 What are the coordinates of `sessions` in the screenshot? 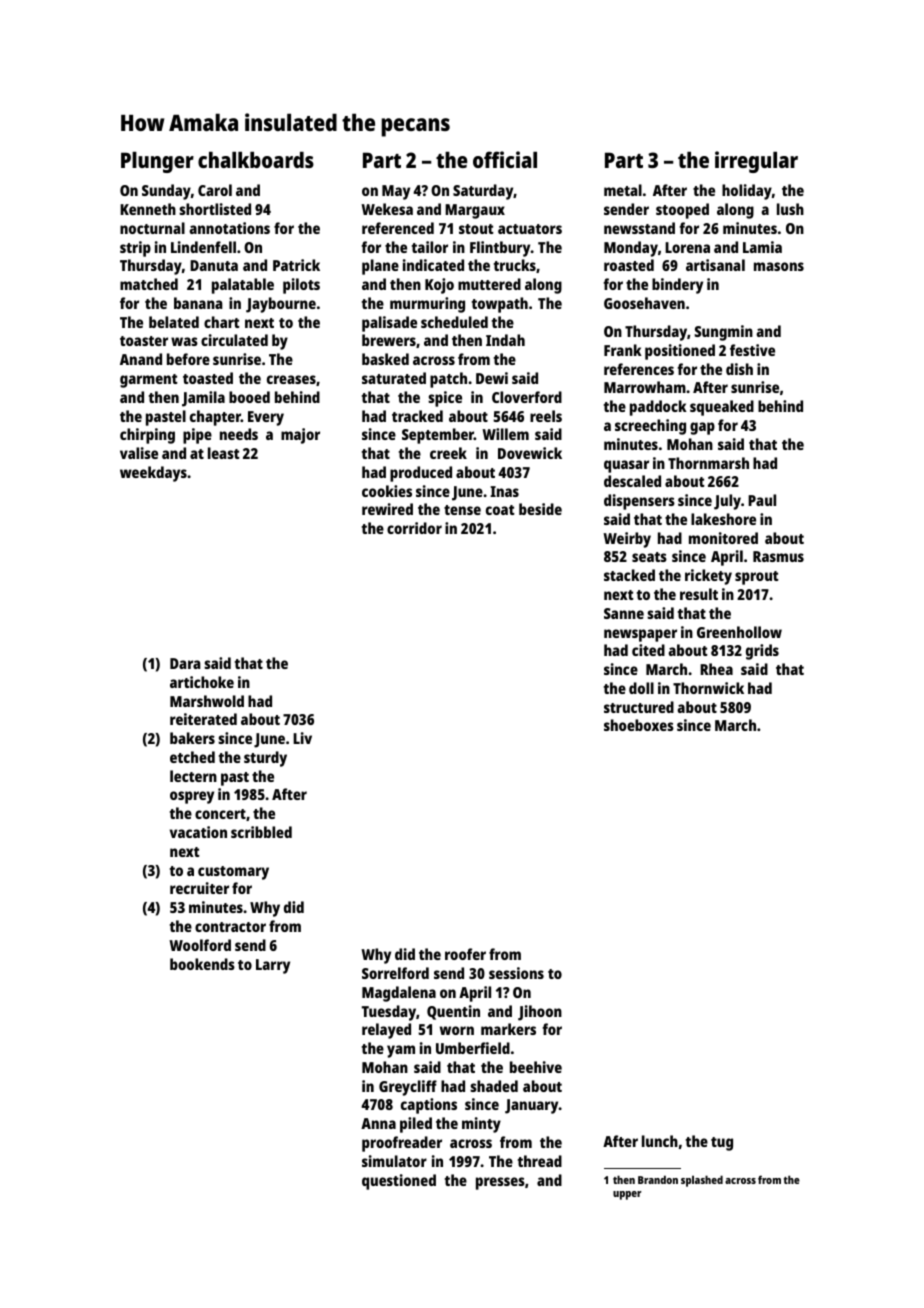 It's located at (516, 973).
